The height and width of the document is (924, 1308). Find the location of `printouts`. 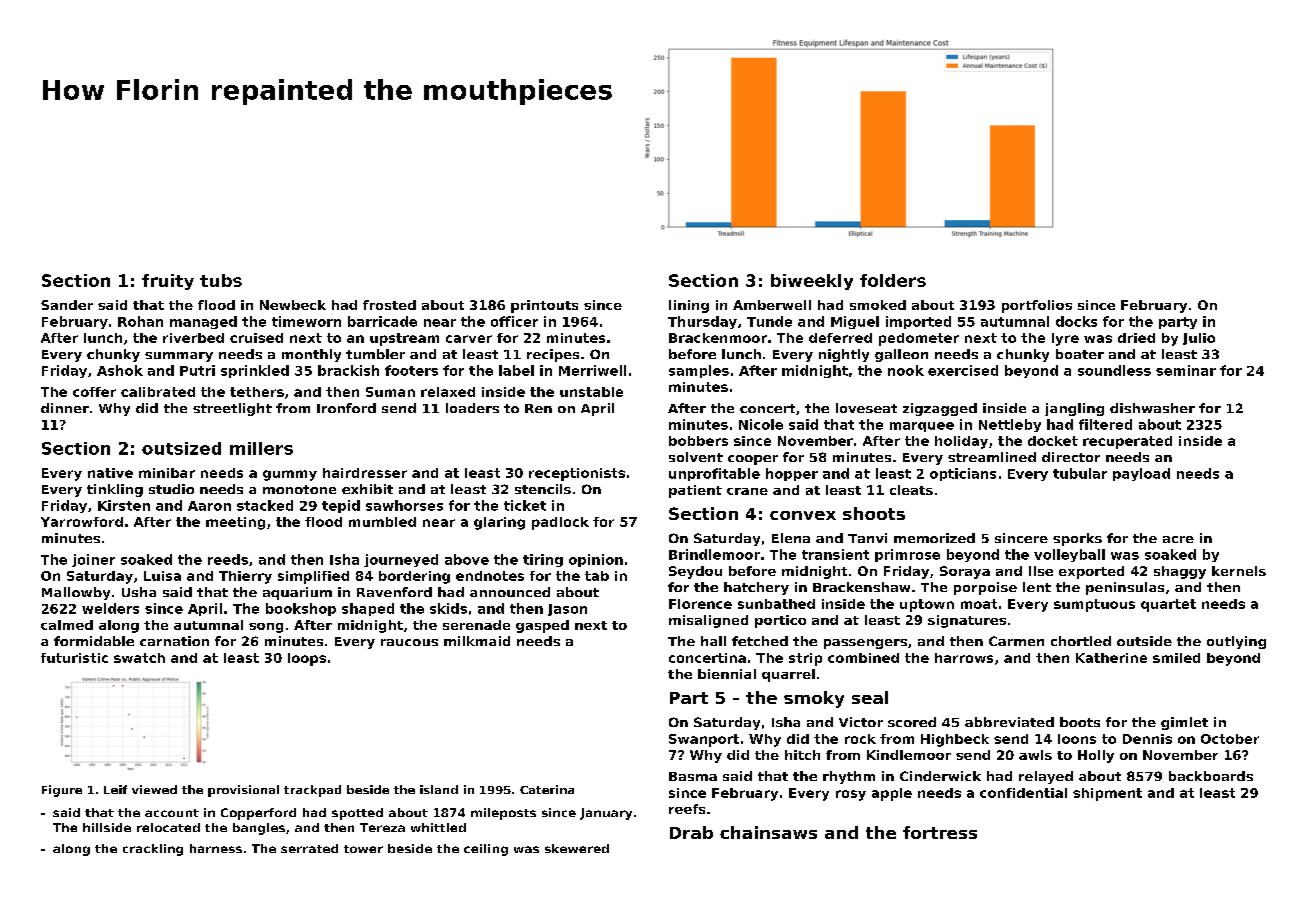

printouts is located at coordinates (544, 306).
